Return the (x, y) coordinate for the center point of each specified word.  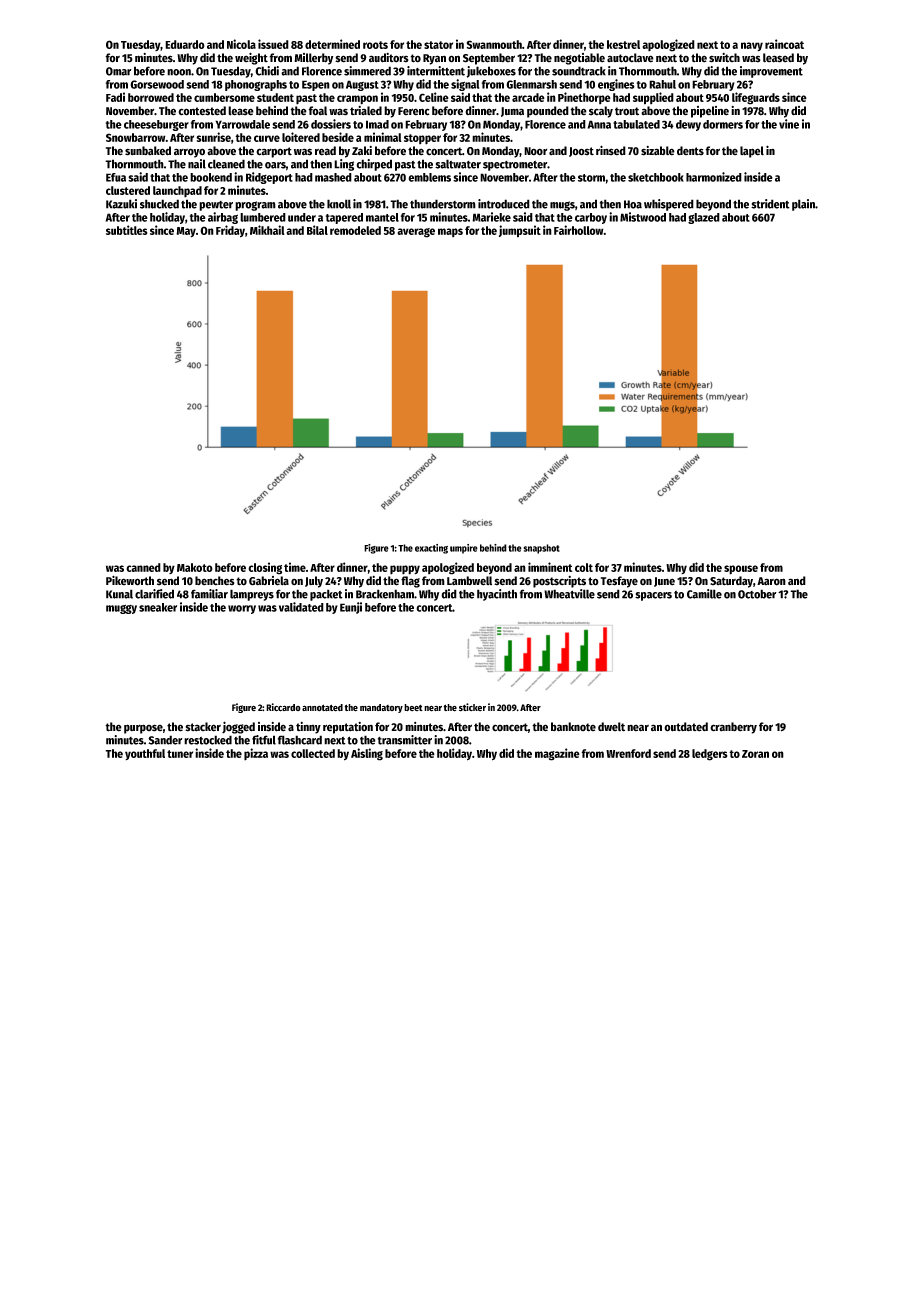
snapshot (542, 549)
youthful (145, 754)
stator (438, 45)
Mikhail (267, 230)
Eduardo (185, 44)
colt (584, 567)
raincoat (784, 44)
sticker (472, 707)
